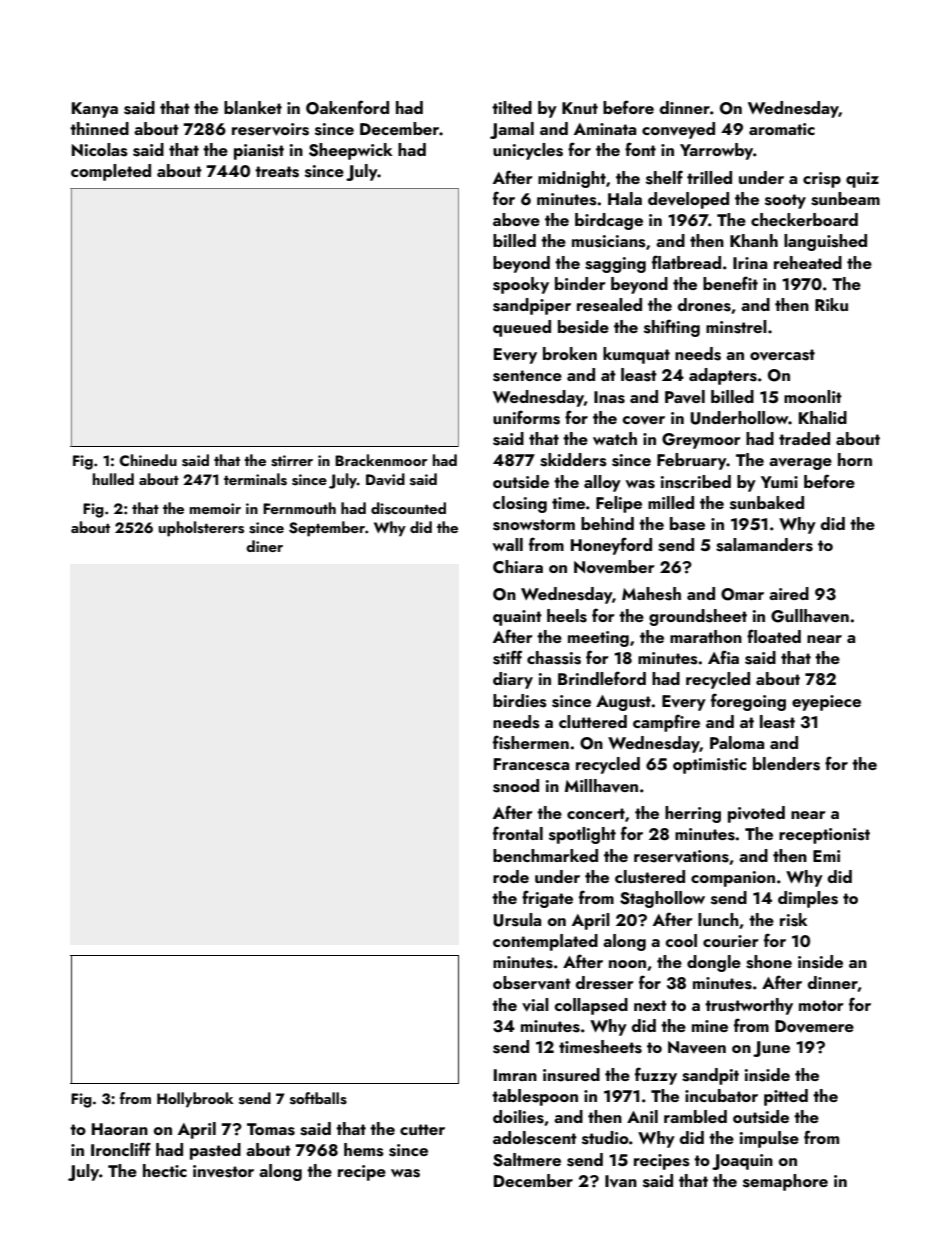  Describe the element at coordinates (111, 172) in the image. I see `completed` at that location.
